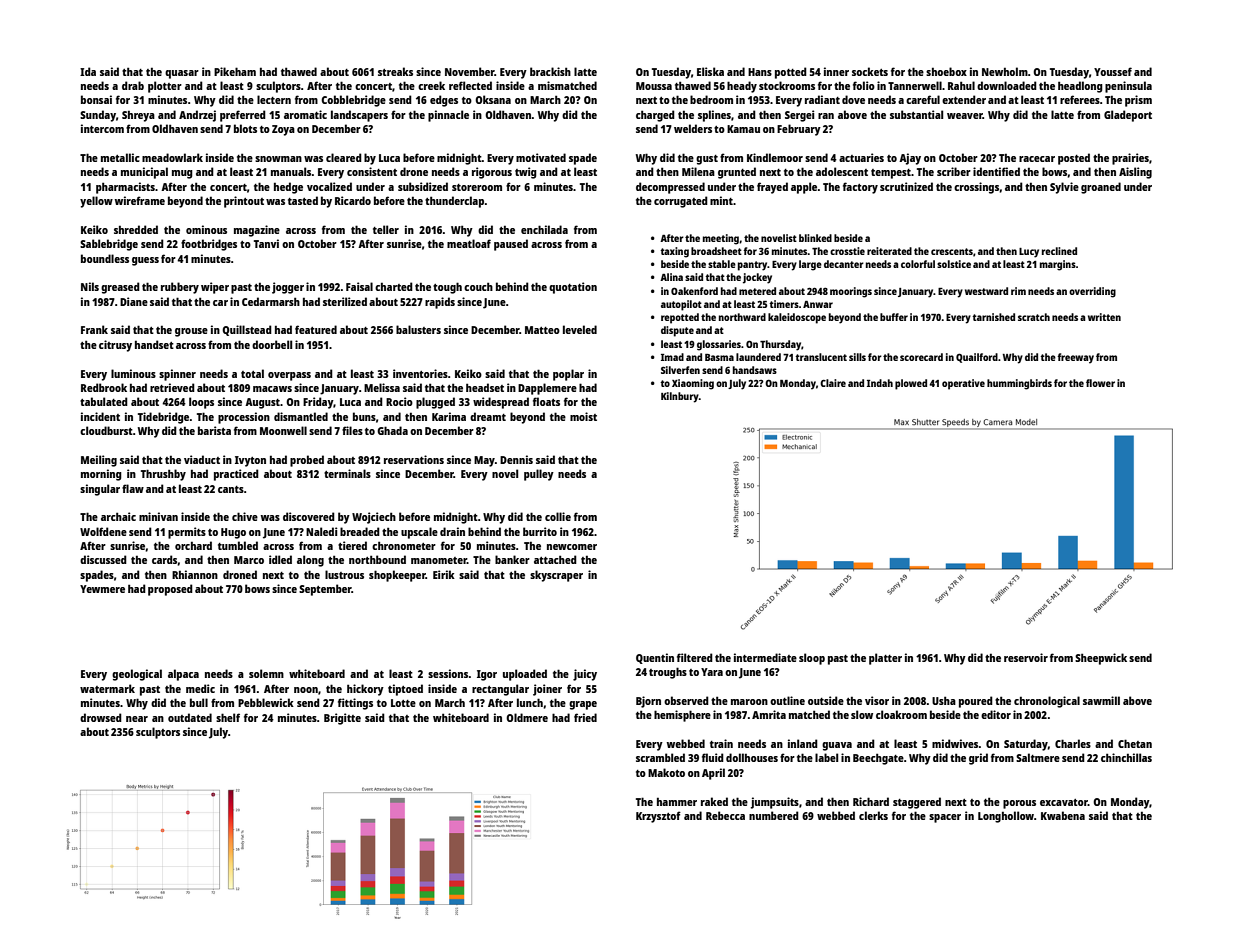  What do you see at coordinates (187, 533) in the page?
I see `permits` at bounding box center [187, 533].
